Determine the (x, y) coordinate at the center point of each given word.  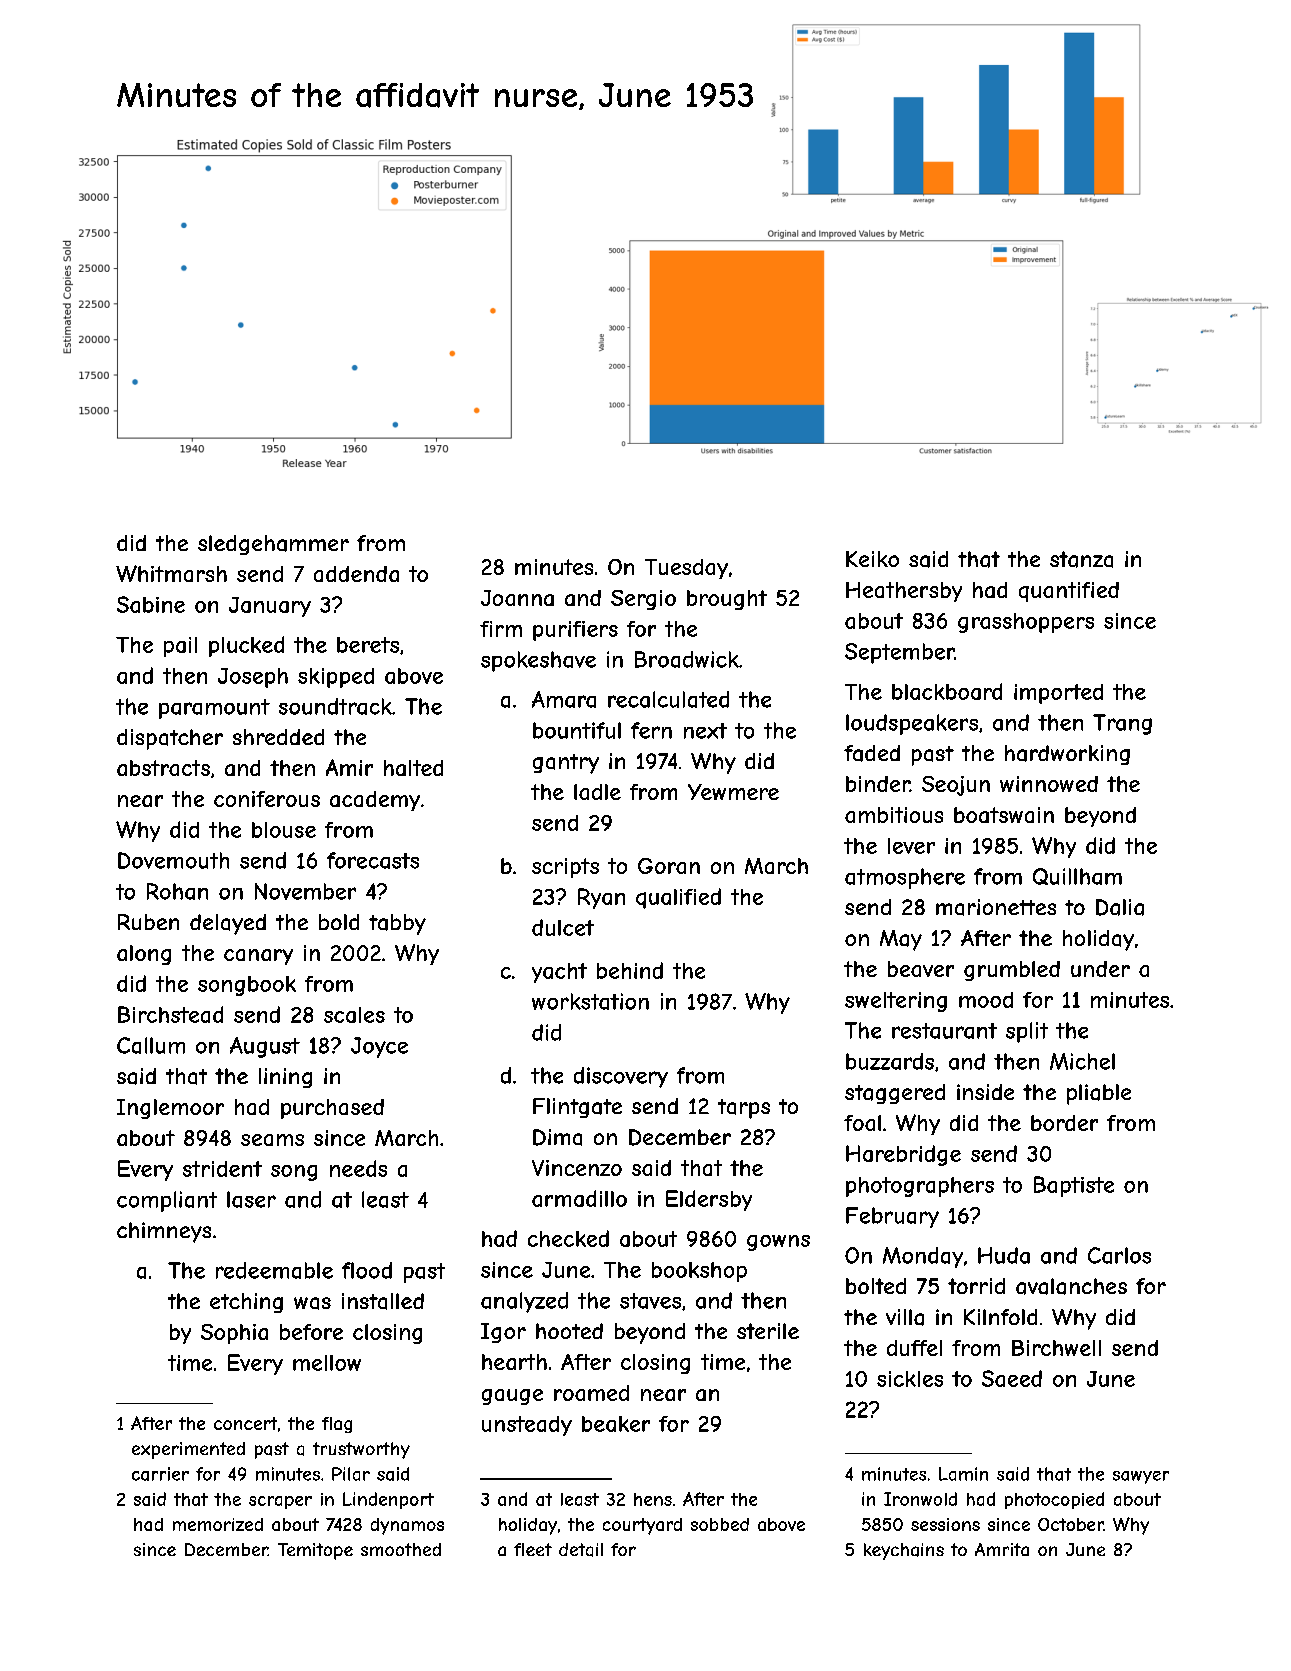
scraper (280, 1502)
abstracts (163, 768)
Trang (1122, 724)
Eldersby (709, 1200)
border (1064, 1123)
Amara (564, 699)
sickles (910, 1379)
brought (727, 600)
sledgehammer (273, 545)
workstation (590, 1001)
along (144, 955)
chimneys (164, 1232)
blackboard (947, 691)
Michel (1082, 1061)
